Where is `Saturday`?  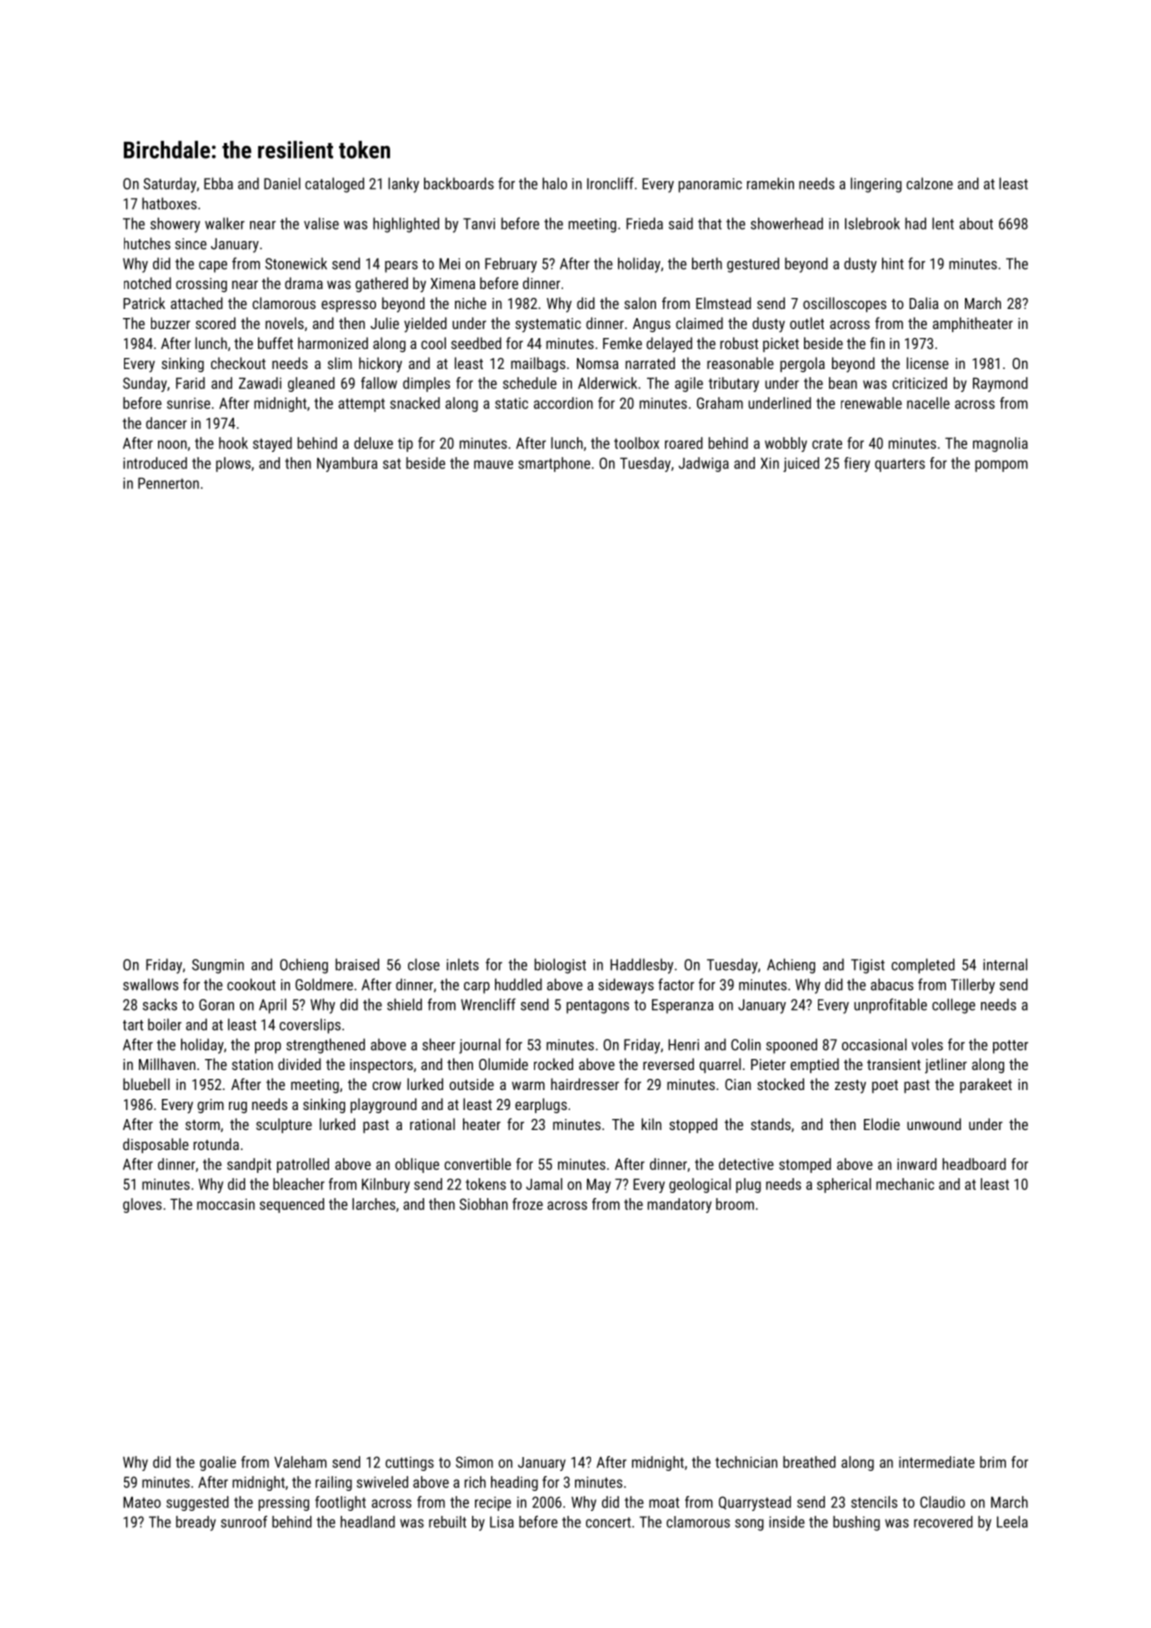
Saturday is located at coordinates (169, 185).
